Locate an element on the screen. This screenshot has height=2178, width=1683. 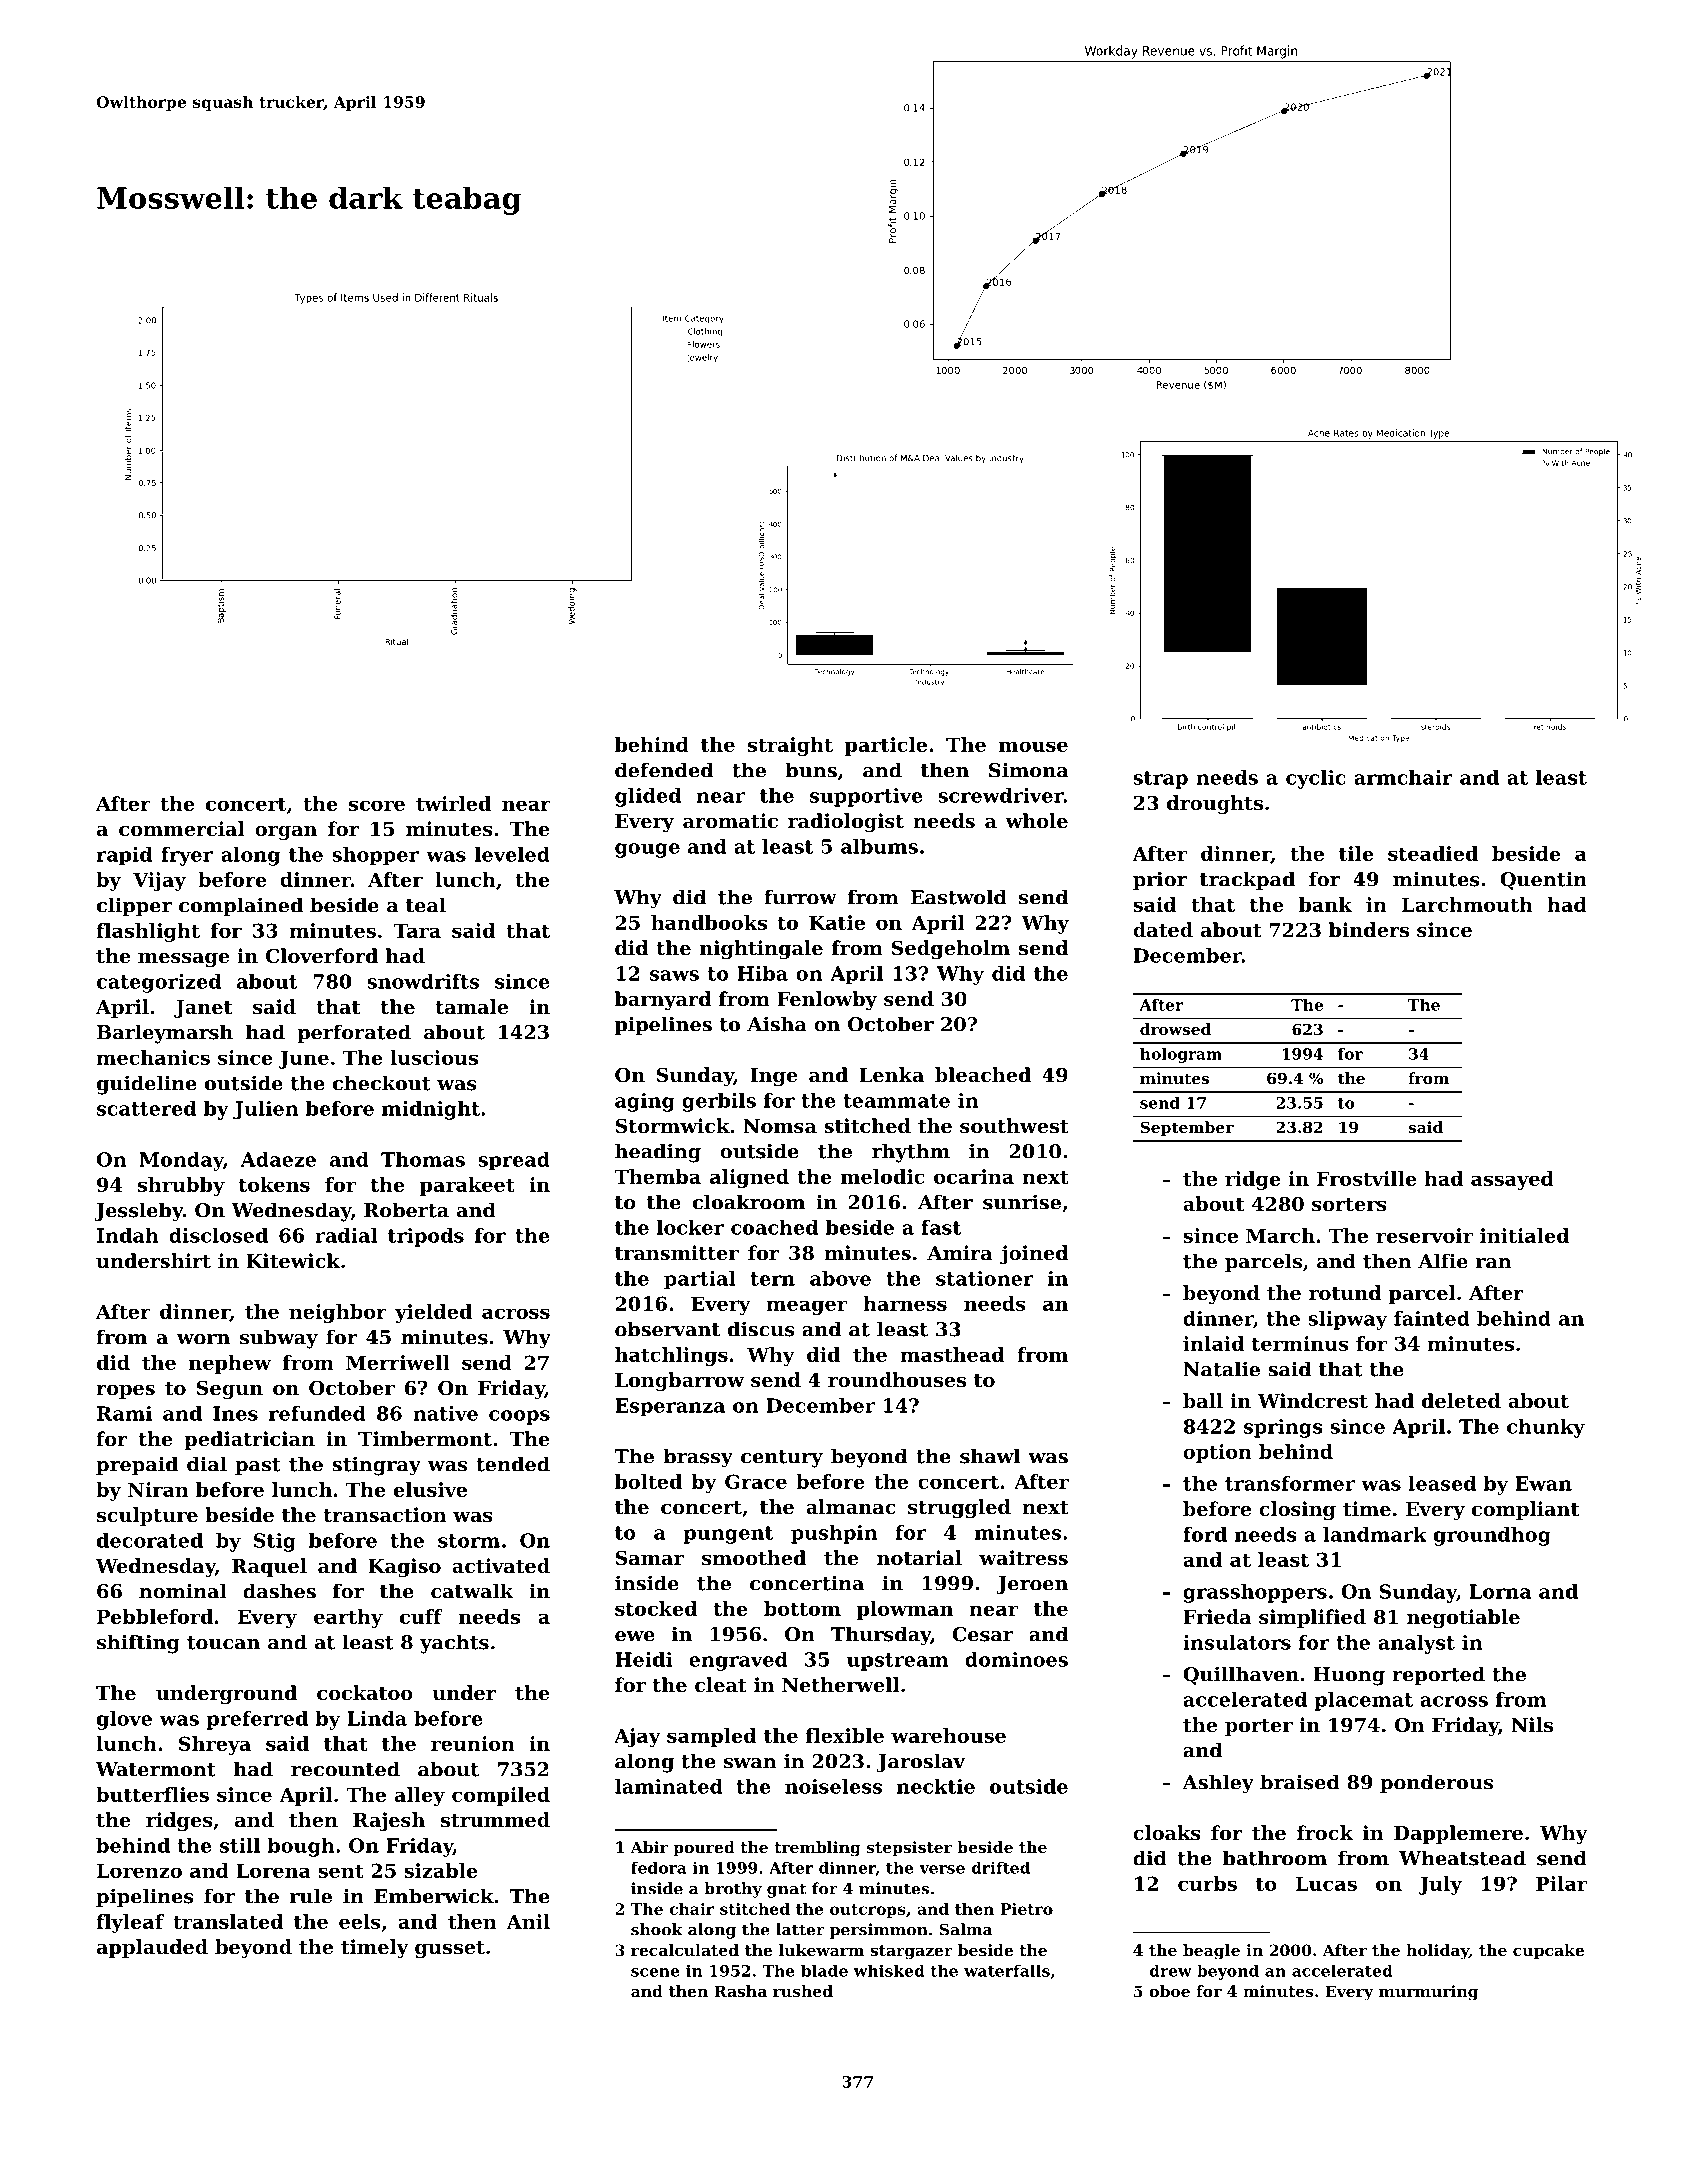
mouse is located at coordinates (1033, 746).
